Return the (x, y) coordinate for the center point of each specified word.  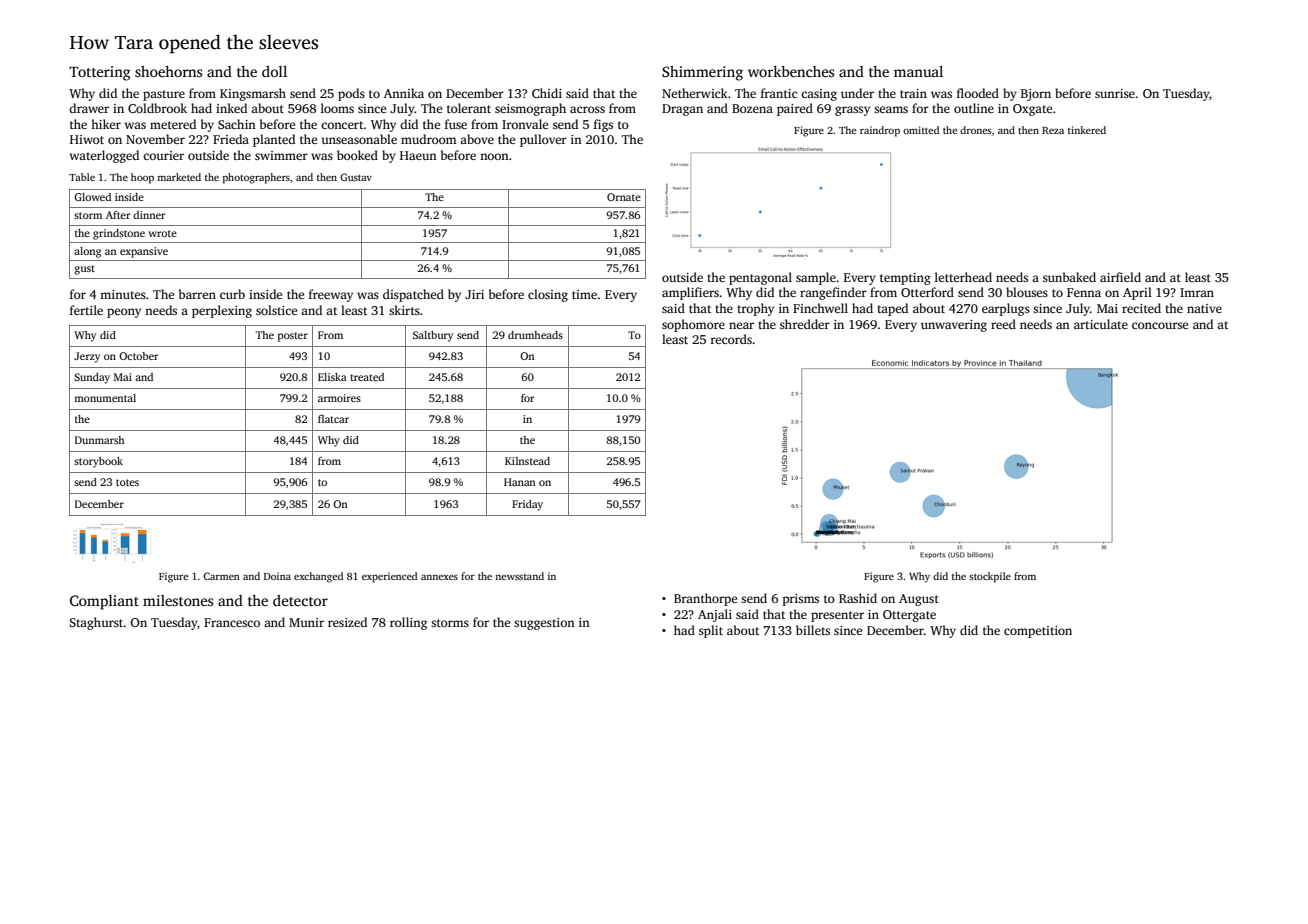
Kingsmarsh (253, 94)
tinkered (1087, 130)
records (731, 339)
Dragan (682, 110)
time (584, 294)
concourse (1160, 325)
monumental (105, 398)
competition (1038, 632)
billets (813, 630)
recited (1141, 308)
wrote (163, 233)
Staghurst (96, 623)
